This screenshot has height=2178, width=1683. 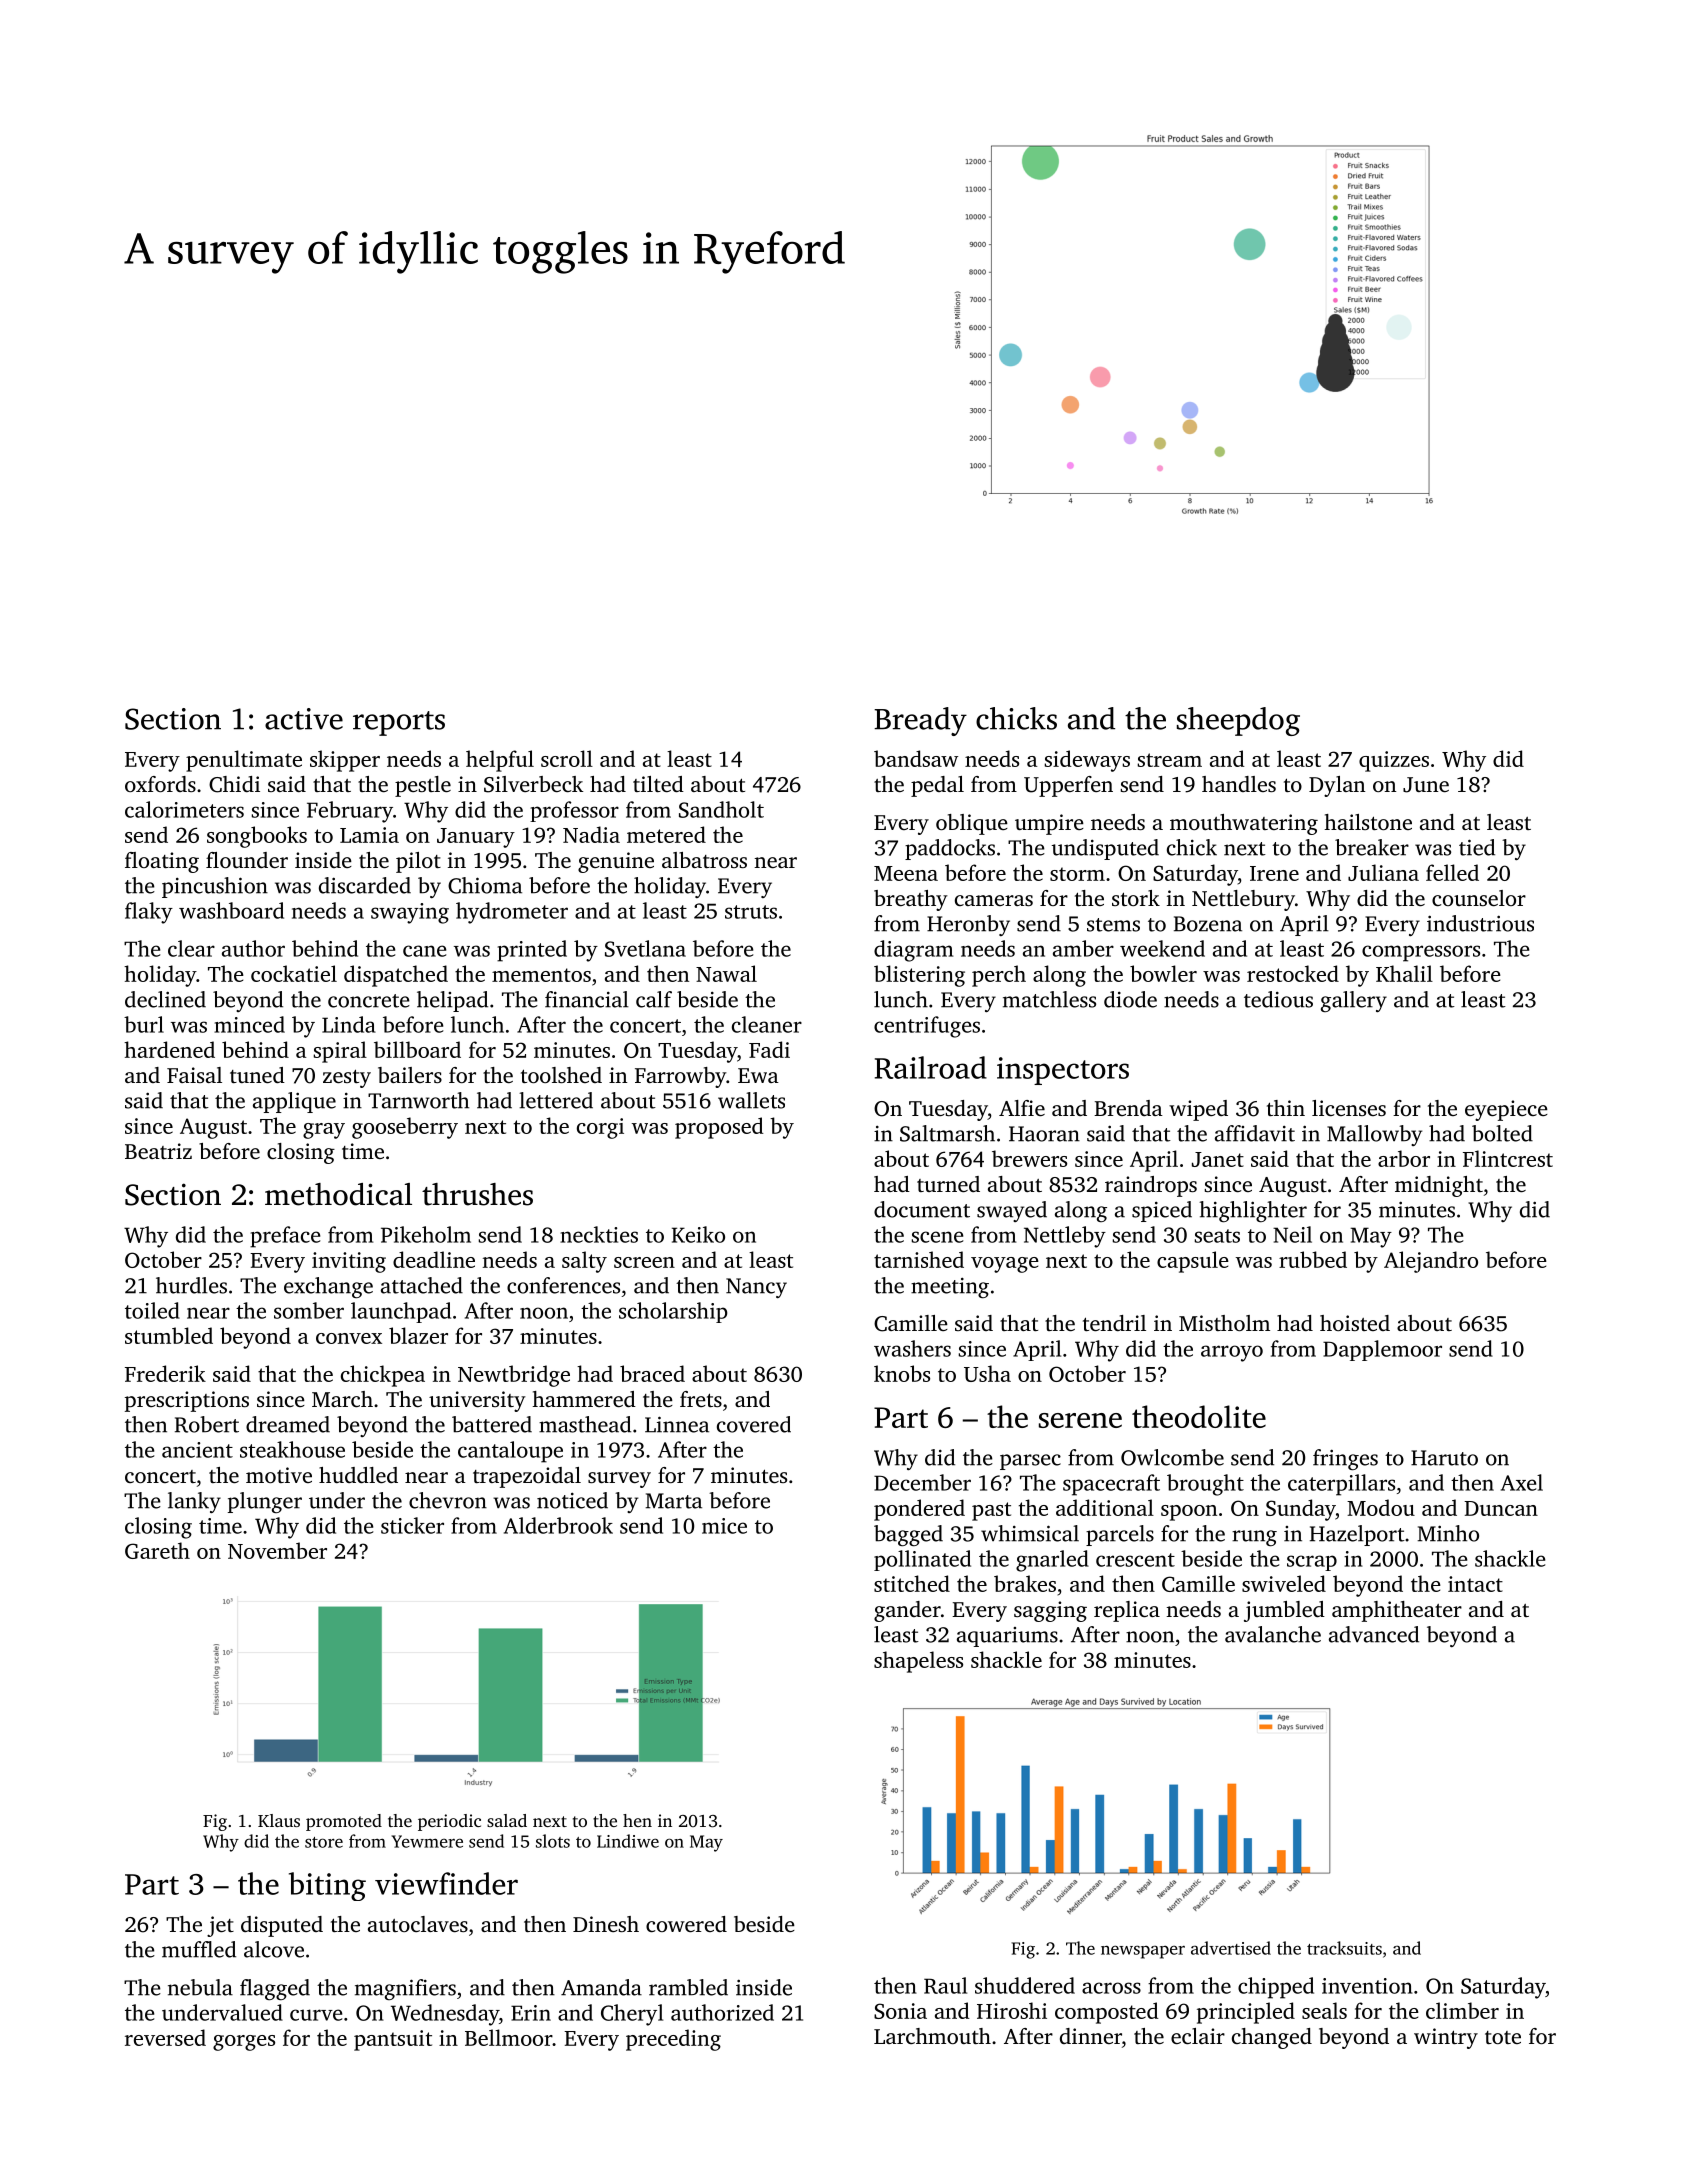 What do you see at coordinates (751, 1100) in the screenshot?
I see `wallets` at bounding box center [751, 1100].
